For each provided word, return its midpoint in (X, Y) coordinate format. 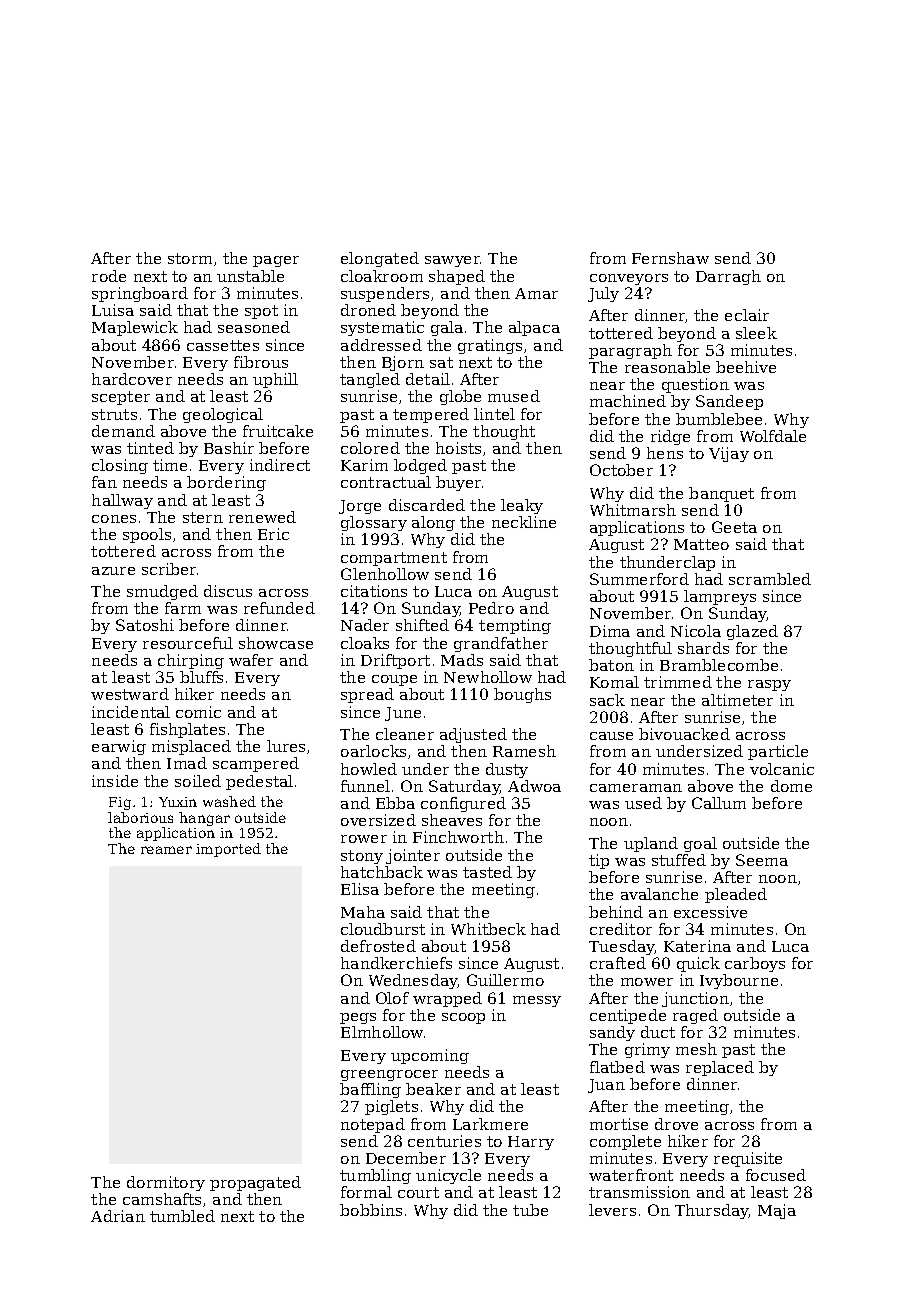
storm (190, 258)
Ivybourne (739, 981)
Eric (273, 534)
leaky (522, 506)
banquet (721, 494)
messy (537, 1001)
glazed (752, 632)
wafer (251, 660)
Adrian (118, 1216)
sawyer (453, 261)
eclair (747, 315)
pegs (358, 1018)
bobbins (371, 1210)
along (433, 523)
